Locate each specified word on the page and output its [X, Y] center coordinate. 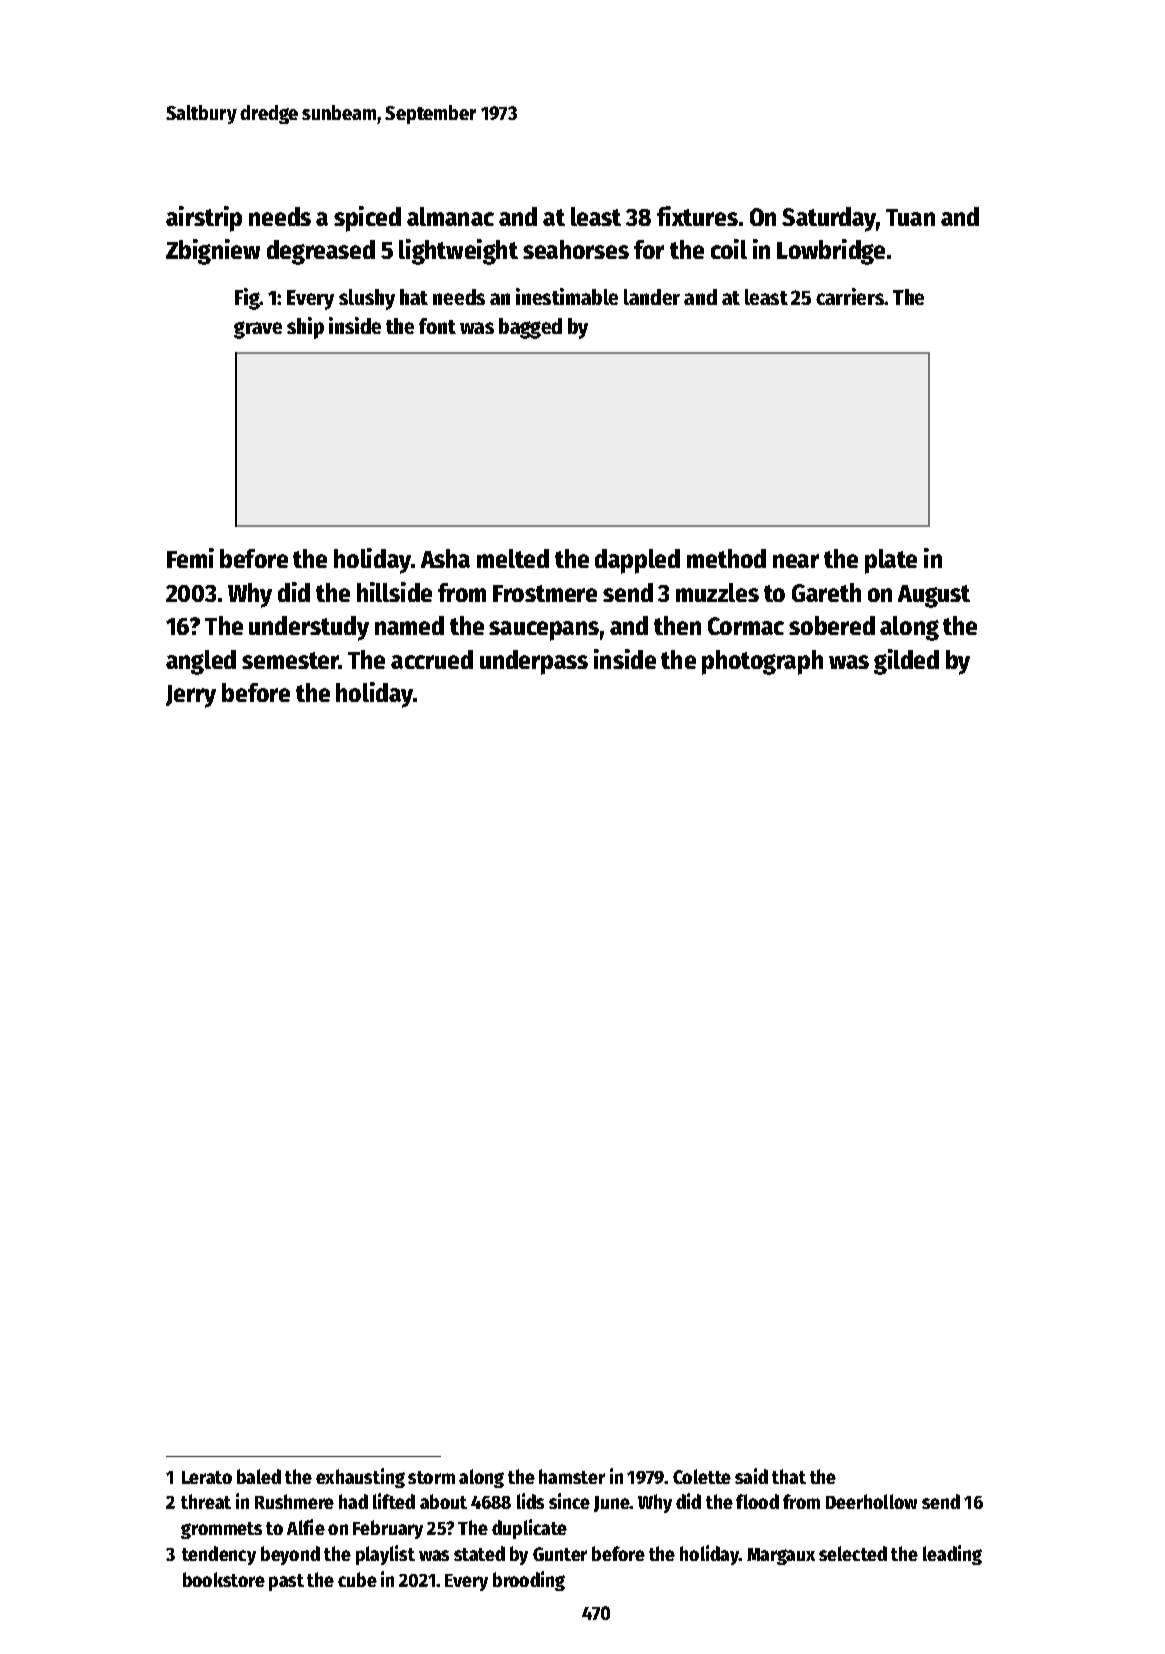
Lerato [207, 1477]
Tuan [910, 217]
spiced [367, 219]
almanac [450, 216]
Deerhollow [871, 1501]
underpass [534, 662]
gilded [906, 662]
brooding [529, 1581]
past [286, 1582]
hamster [572, 1476]
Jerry [191, 696]
